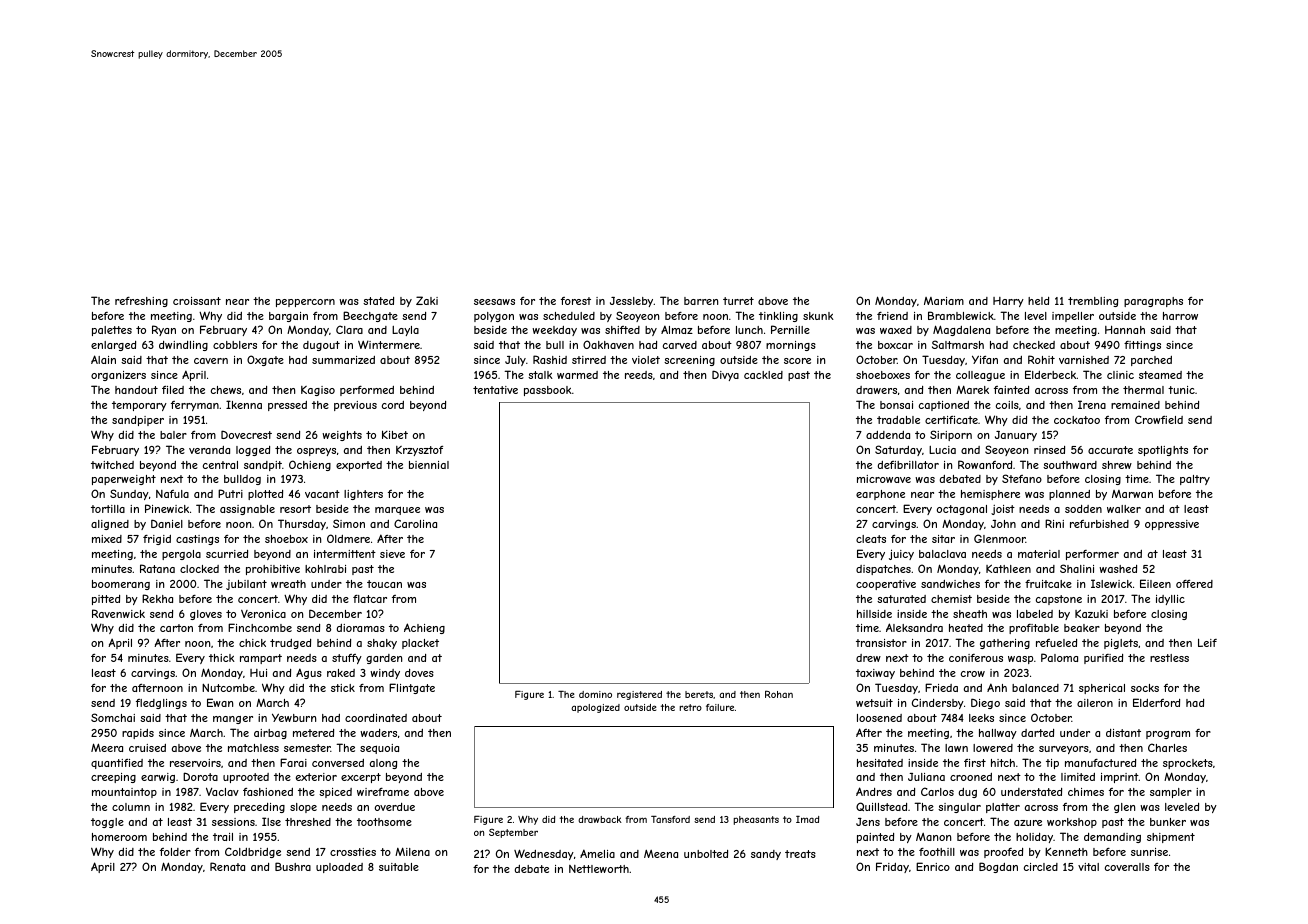 Image resolution: width=1308 pixels, height=924 pixels. Describe the element at coordinates (599, 869) in the image. I see `Nettleworth` at that location.
